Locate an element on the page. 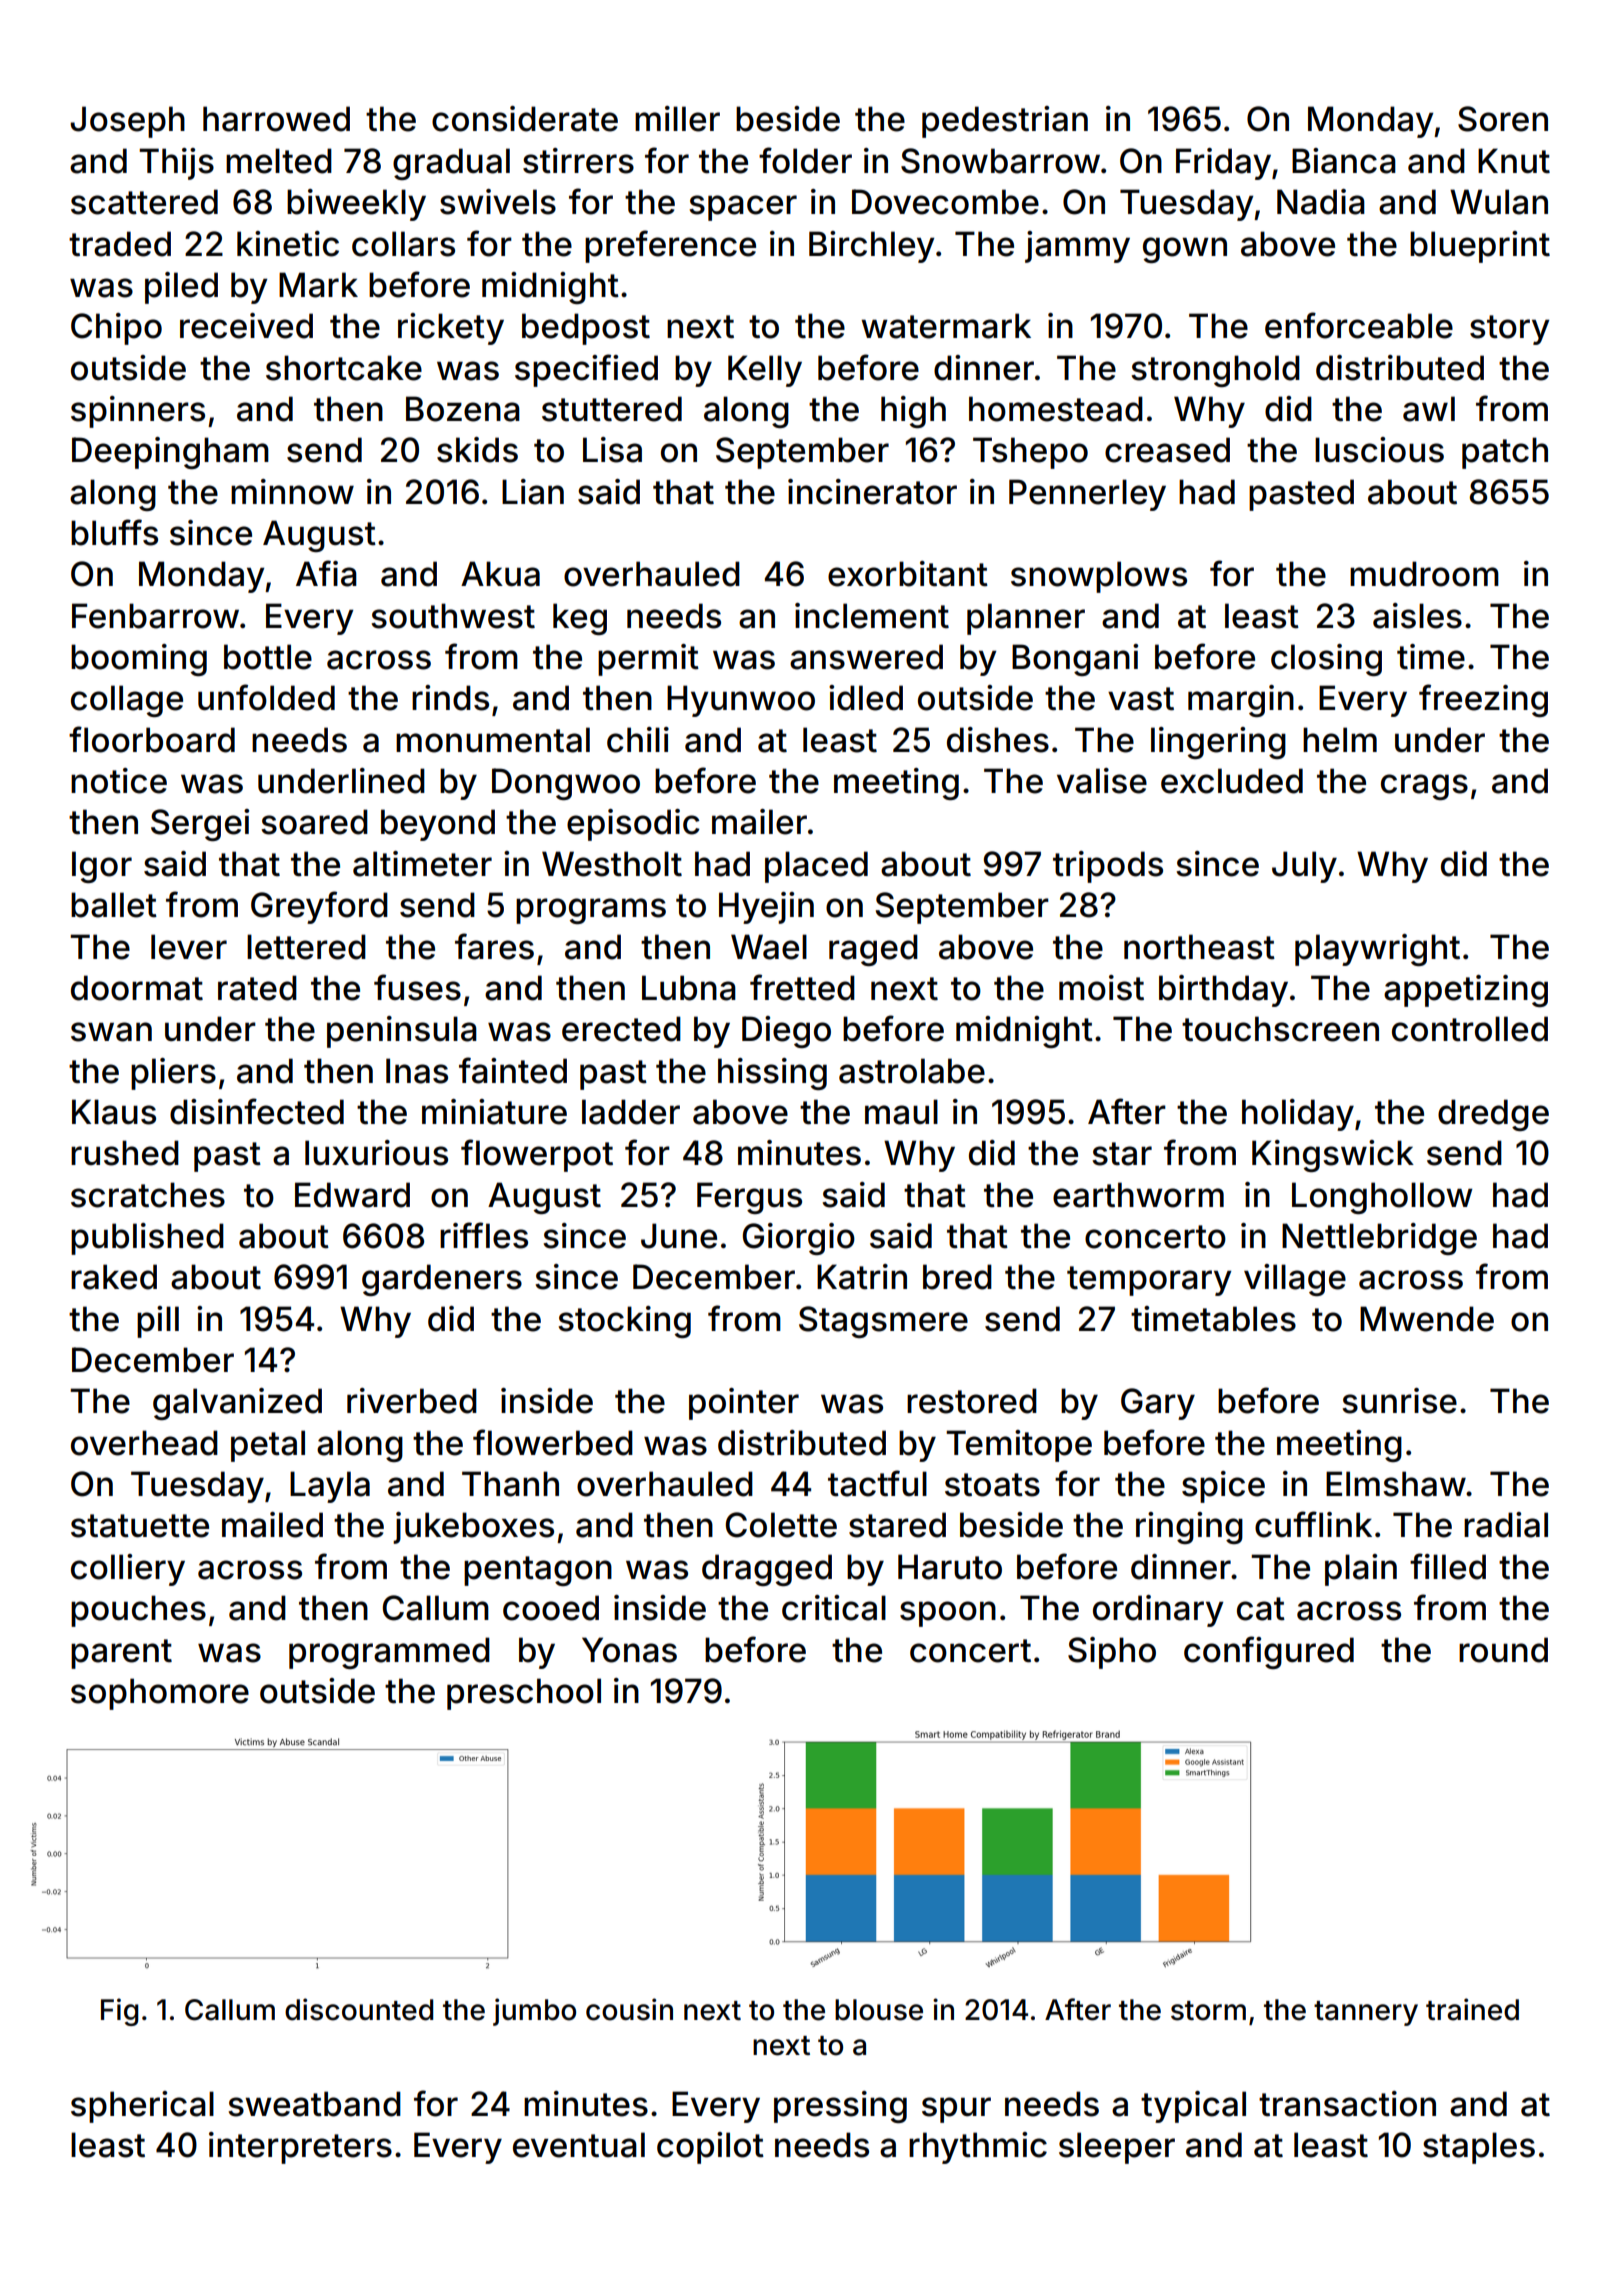 This page has width=1620, height=2292. ringing is located at coordinates (1189, 1528).
